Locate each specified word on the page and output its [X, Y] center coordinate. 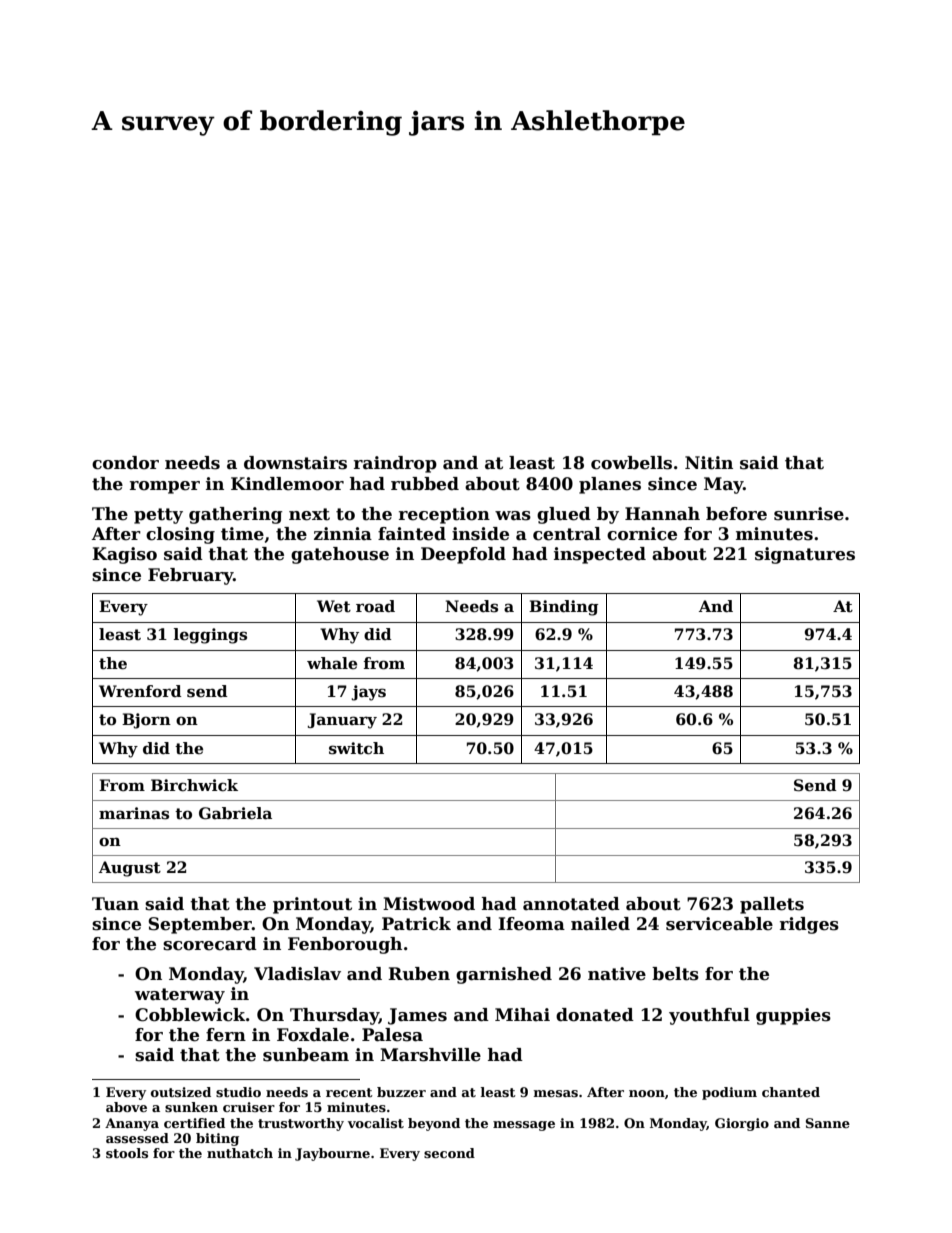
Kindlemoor [287, 484]
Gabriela [235, 813]
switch [356, 748]
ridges [809, 925]
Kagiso [124, 555]
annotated [571, 904]
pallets [772, 905]
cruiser [249, 1107]
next [309, 514]
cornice [642, 534]
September [200, 925]
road [375, 606]
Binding [564, 608]
